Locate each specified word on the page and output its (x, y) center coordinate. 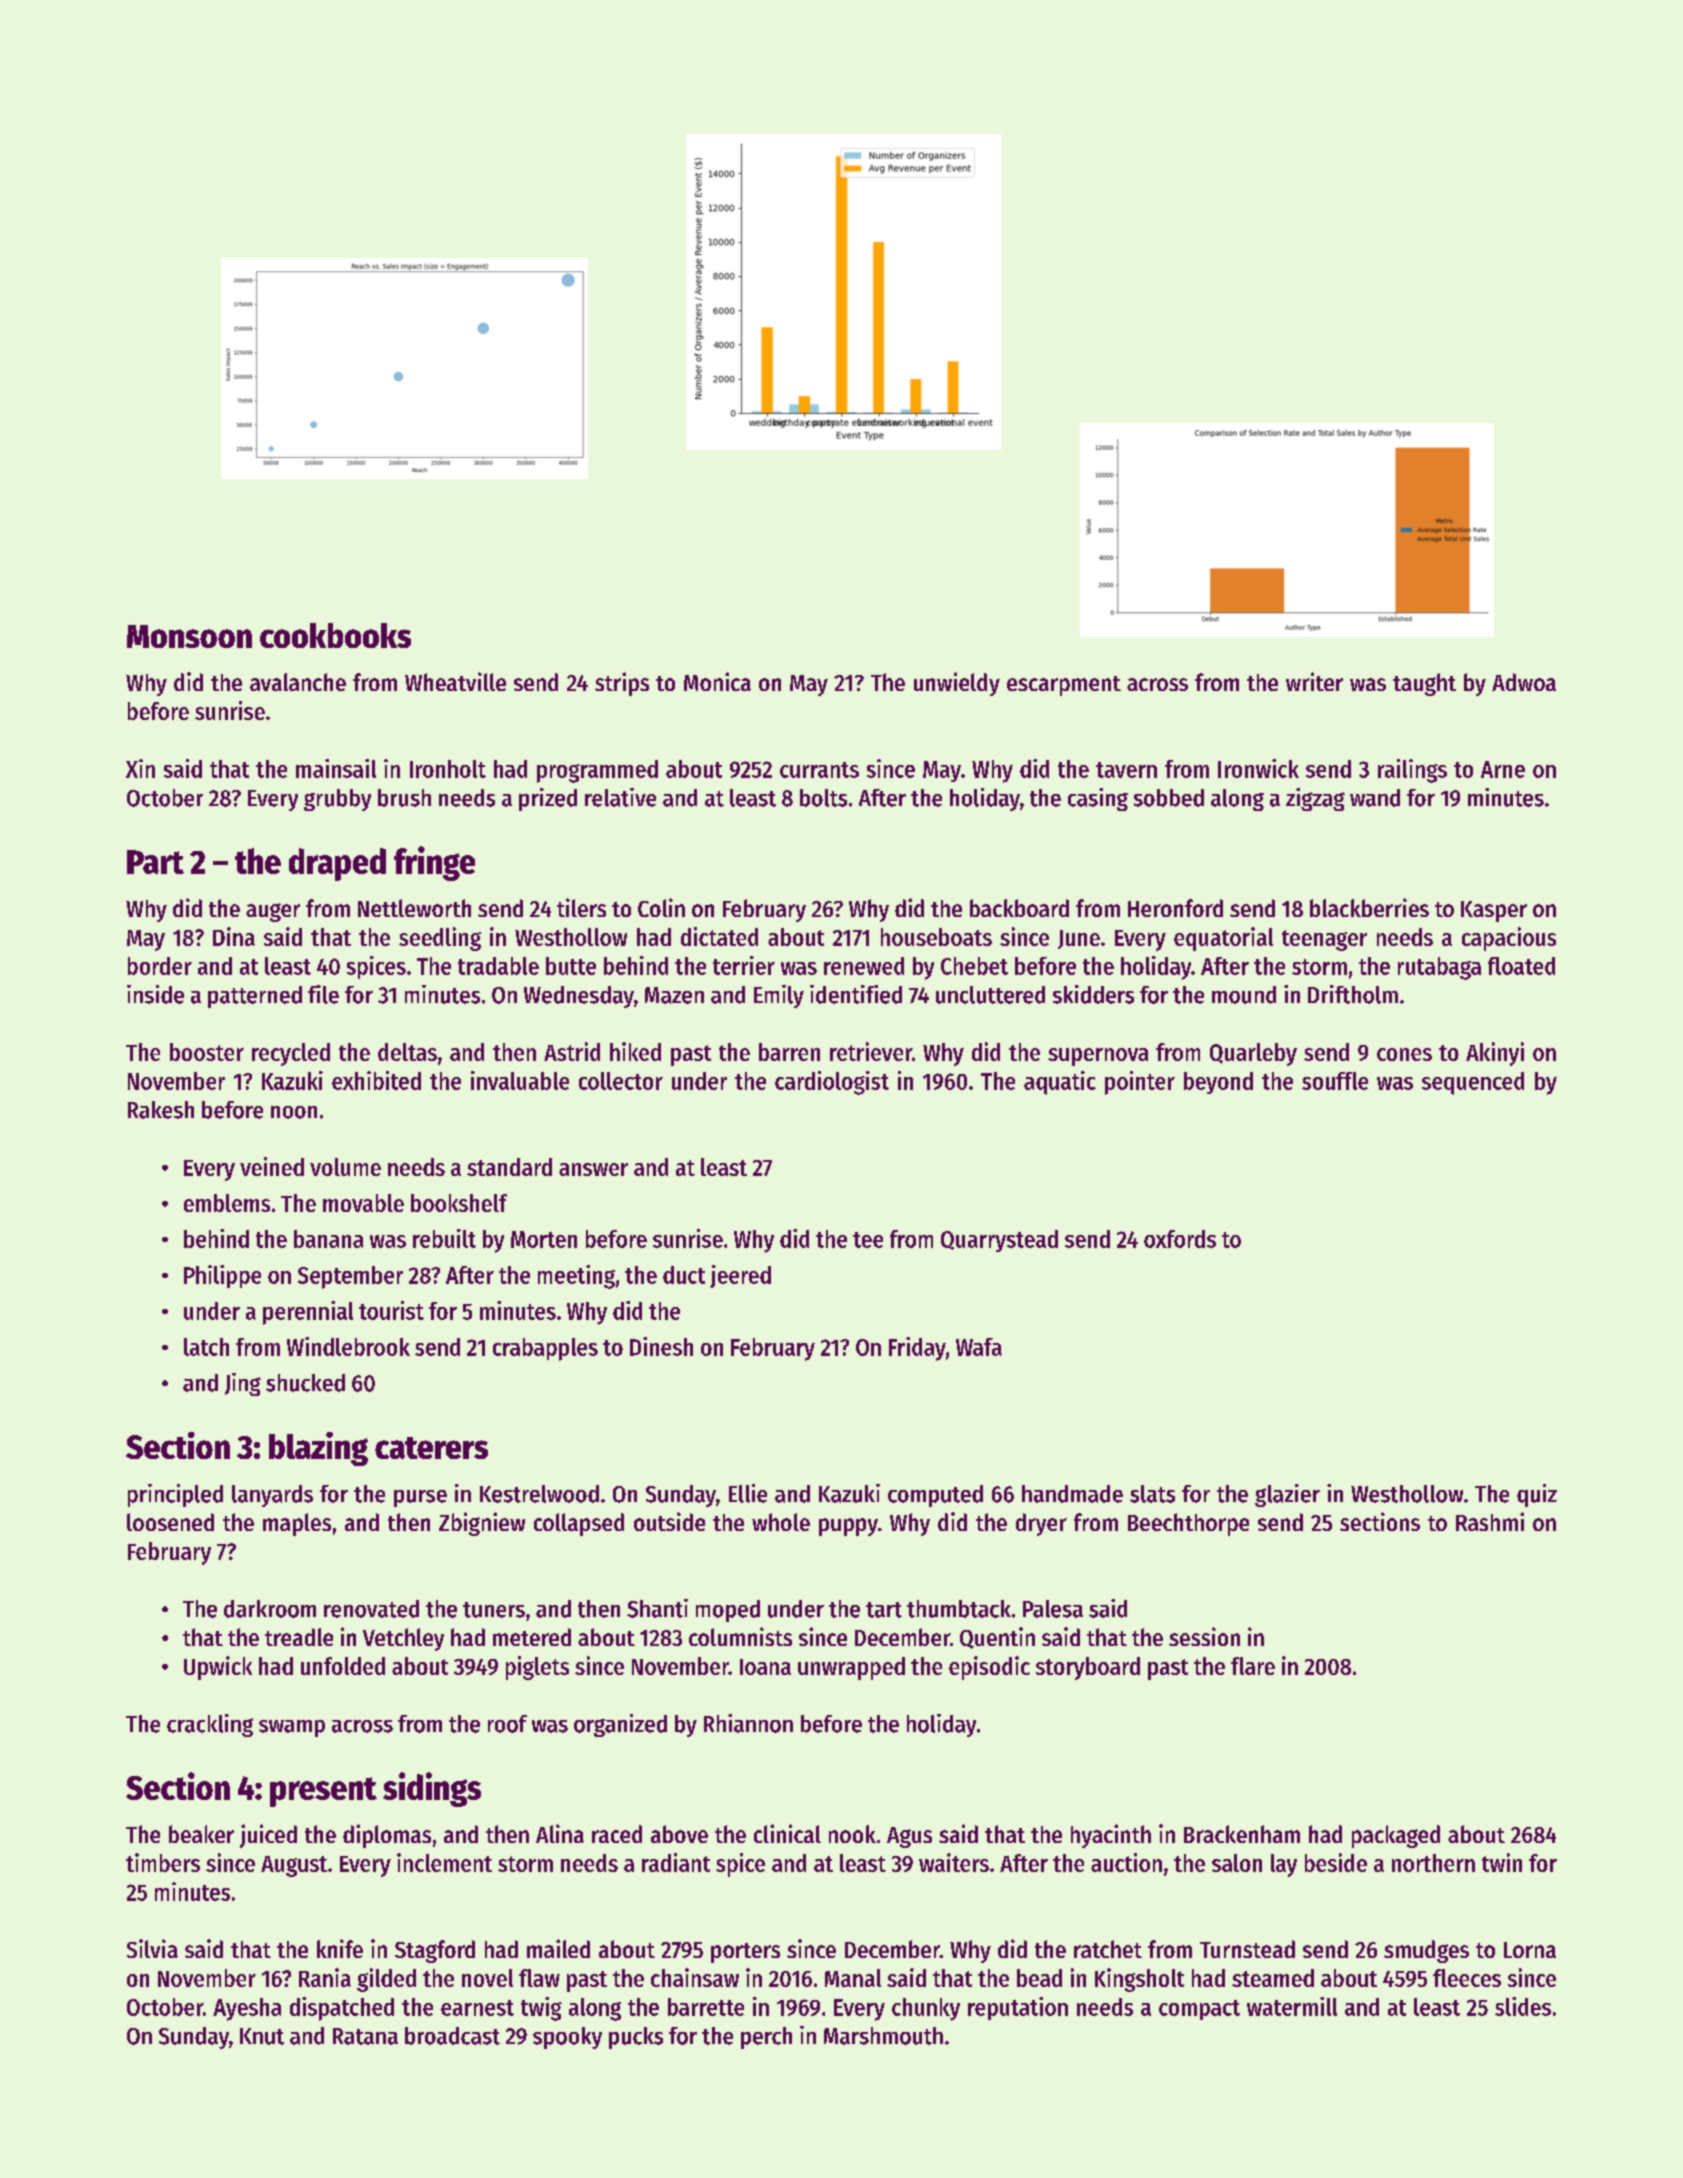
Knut (262, 2036)
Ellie (748, 1493)
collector (621, 1081)
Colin (661, 907)
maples (297, 1524)
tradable (498, 966)
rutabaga (1439, 968)
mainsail (336, 768)
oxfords (1180, 1239)
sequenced (1473, 1083)
